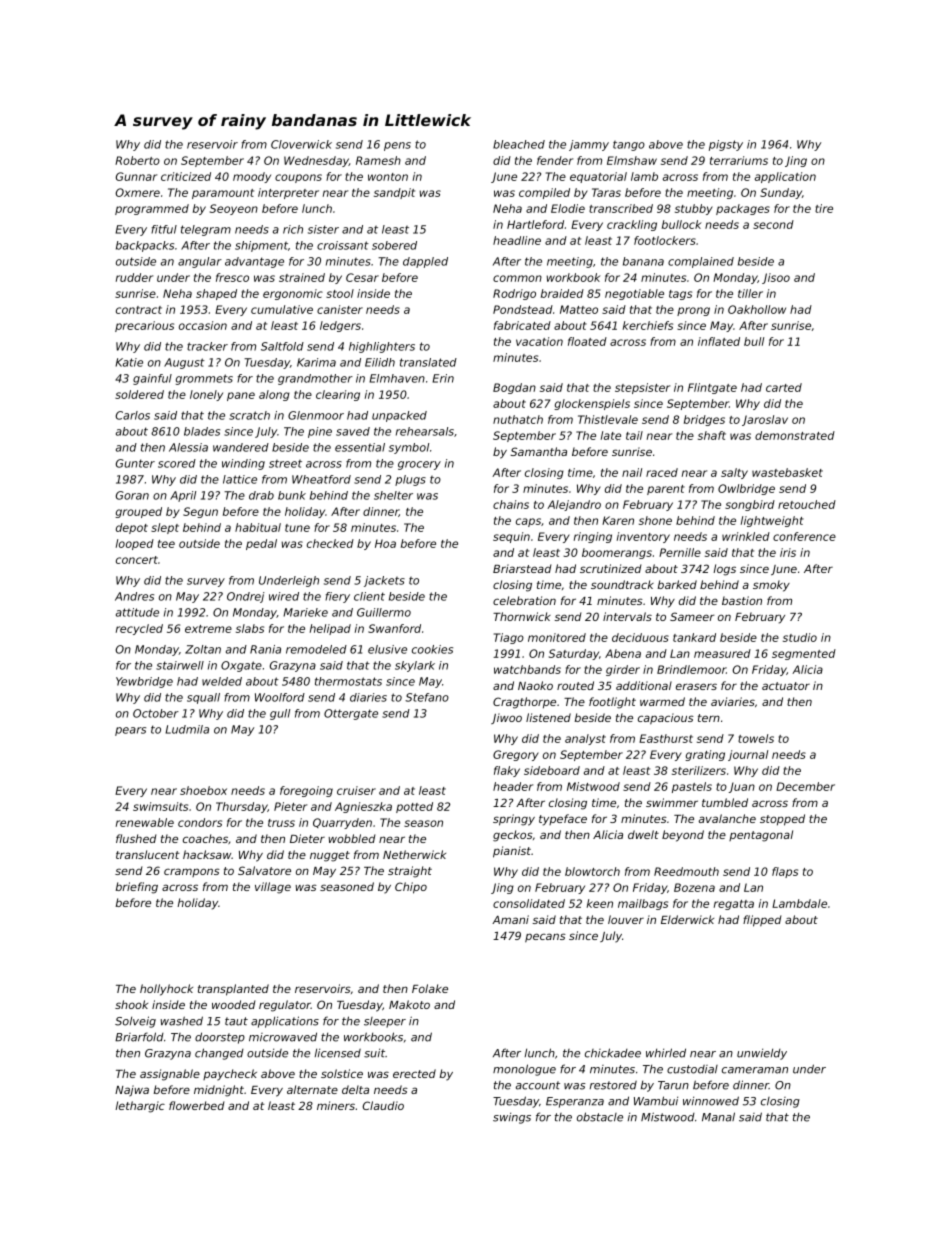 Image resolution: width=952 pixels, height=1233 pixels. What do you see at coordinates (414, 854) in the document?
I see `Netherwick` at bounding box center [414, 854].
